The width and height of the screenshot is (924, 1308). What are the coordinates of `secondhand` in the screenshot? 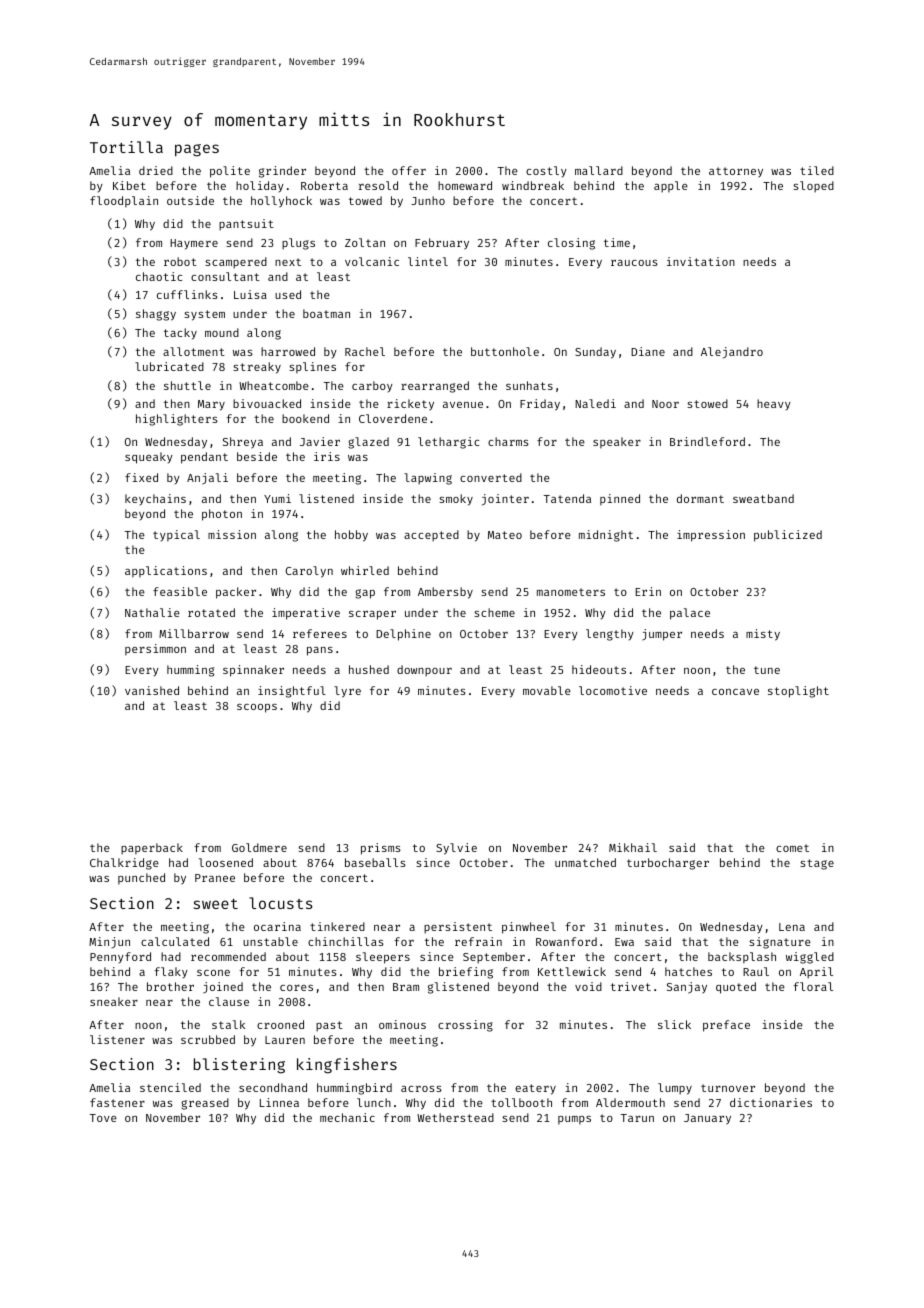 It's located at (273, 1087).
